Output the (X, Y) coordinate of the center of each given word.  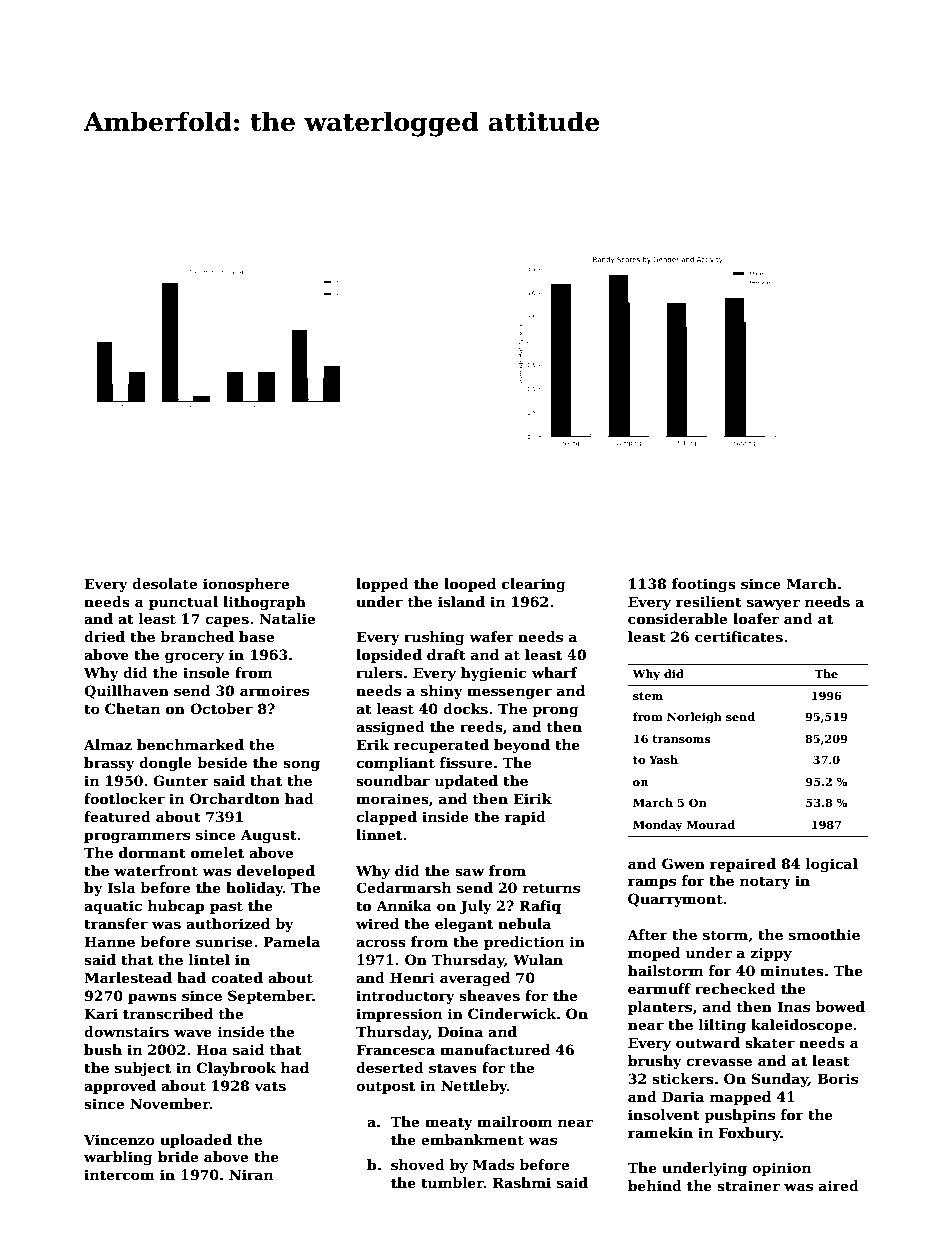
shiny (442, 692)
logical (832, 865)
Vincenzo (119, 1139)
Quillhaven (126, 692)
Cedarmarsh (403, 887)
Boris (837, 1078)
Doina (460, 1031)
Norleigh (694, 718)
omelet (217, 852)
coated (237, 977)
